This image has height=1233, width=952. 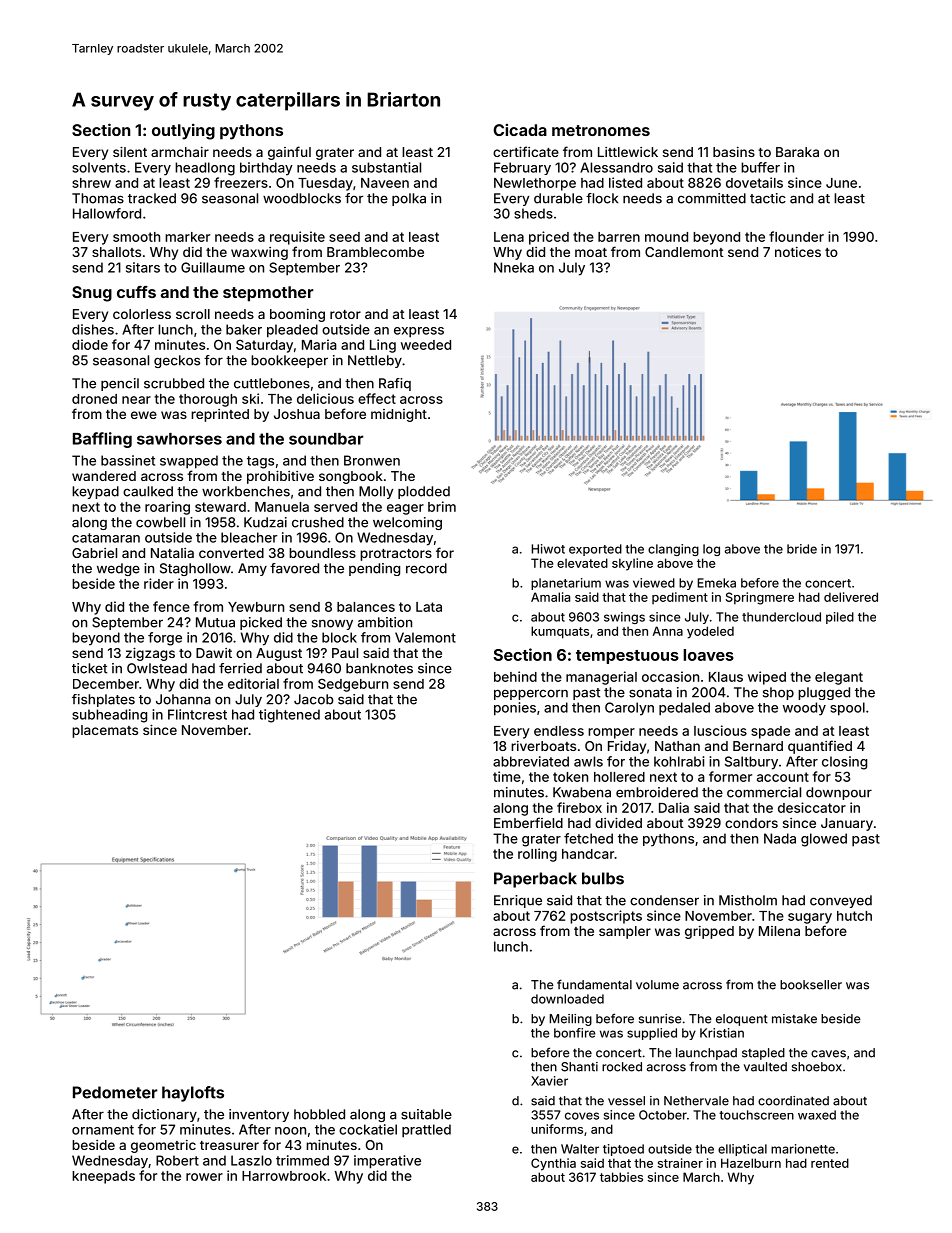 I want to click on placemats, so click(x=105, y=731).
